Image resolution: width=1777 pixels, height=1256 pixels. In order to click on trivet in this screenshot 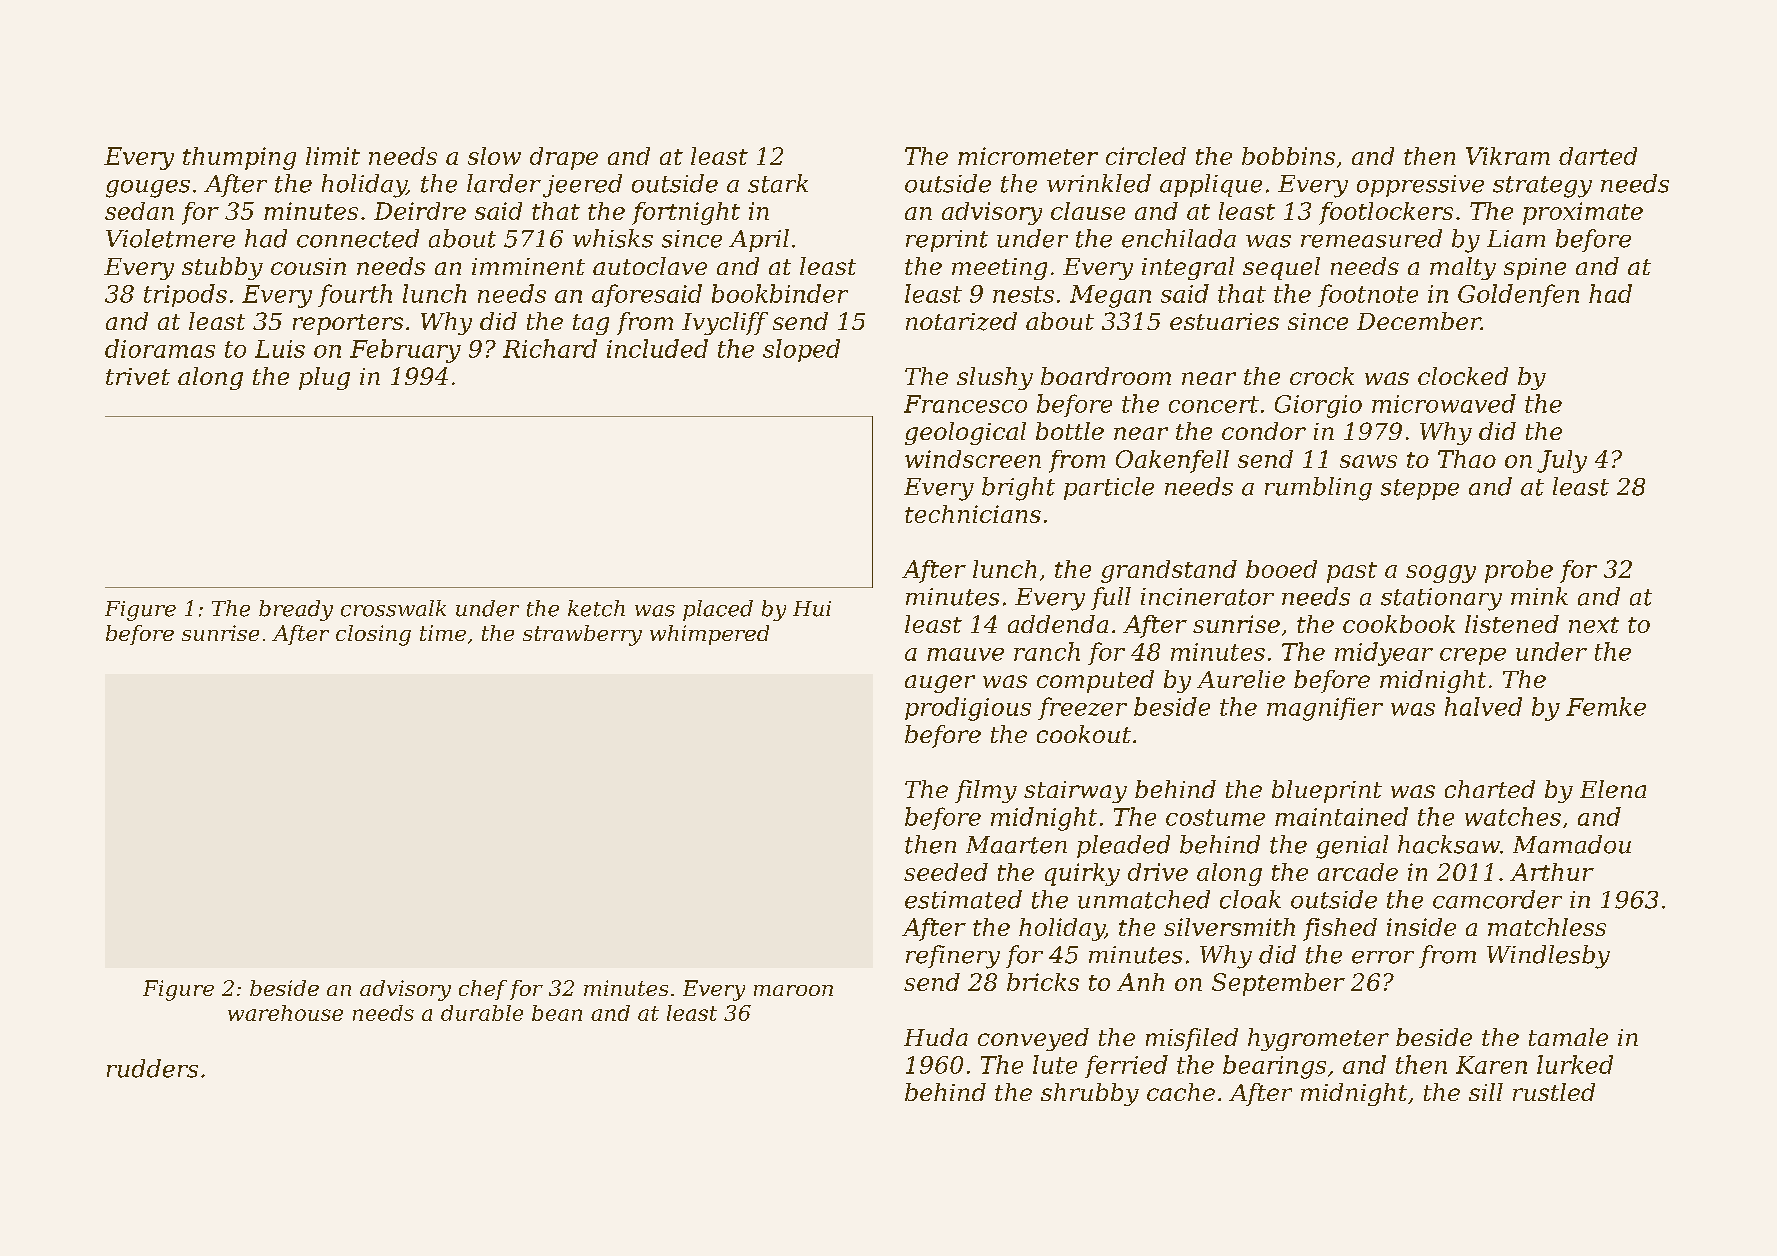, I will do `click(138, 376)`.
